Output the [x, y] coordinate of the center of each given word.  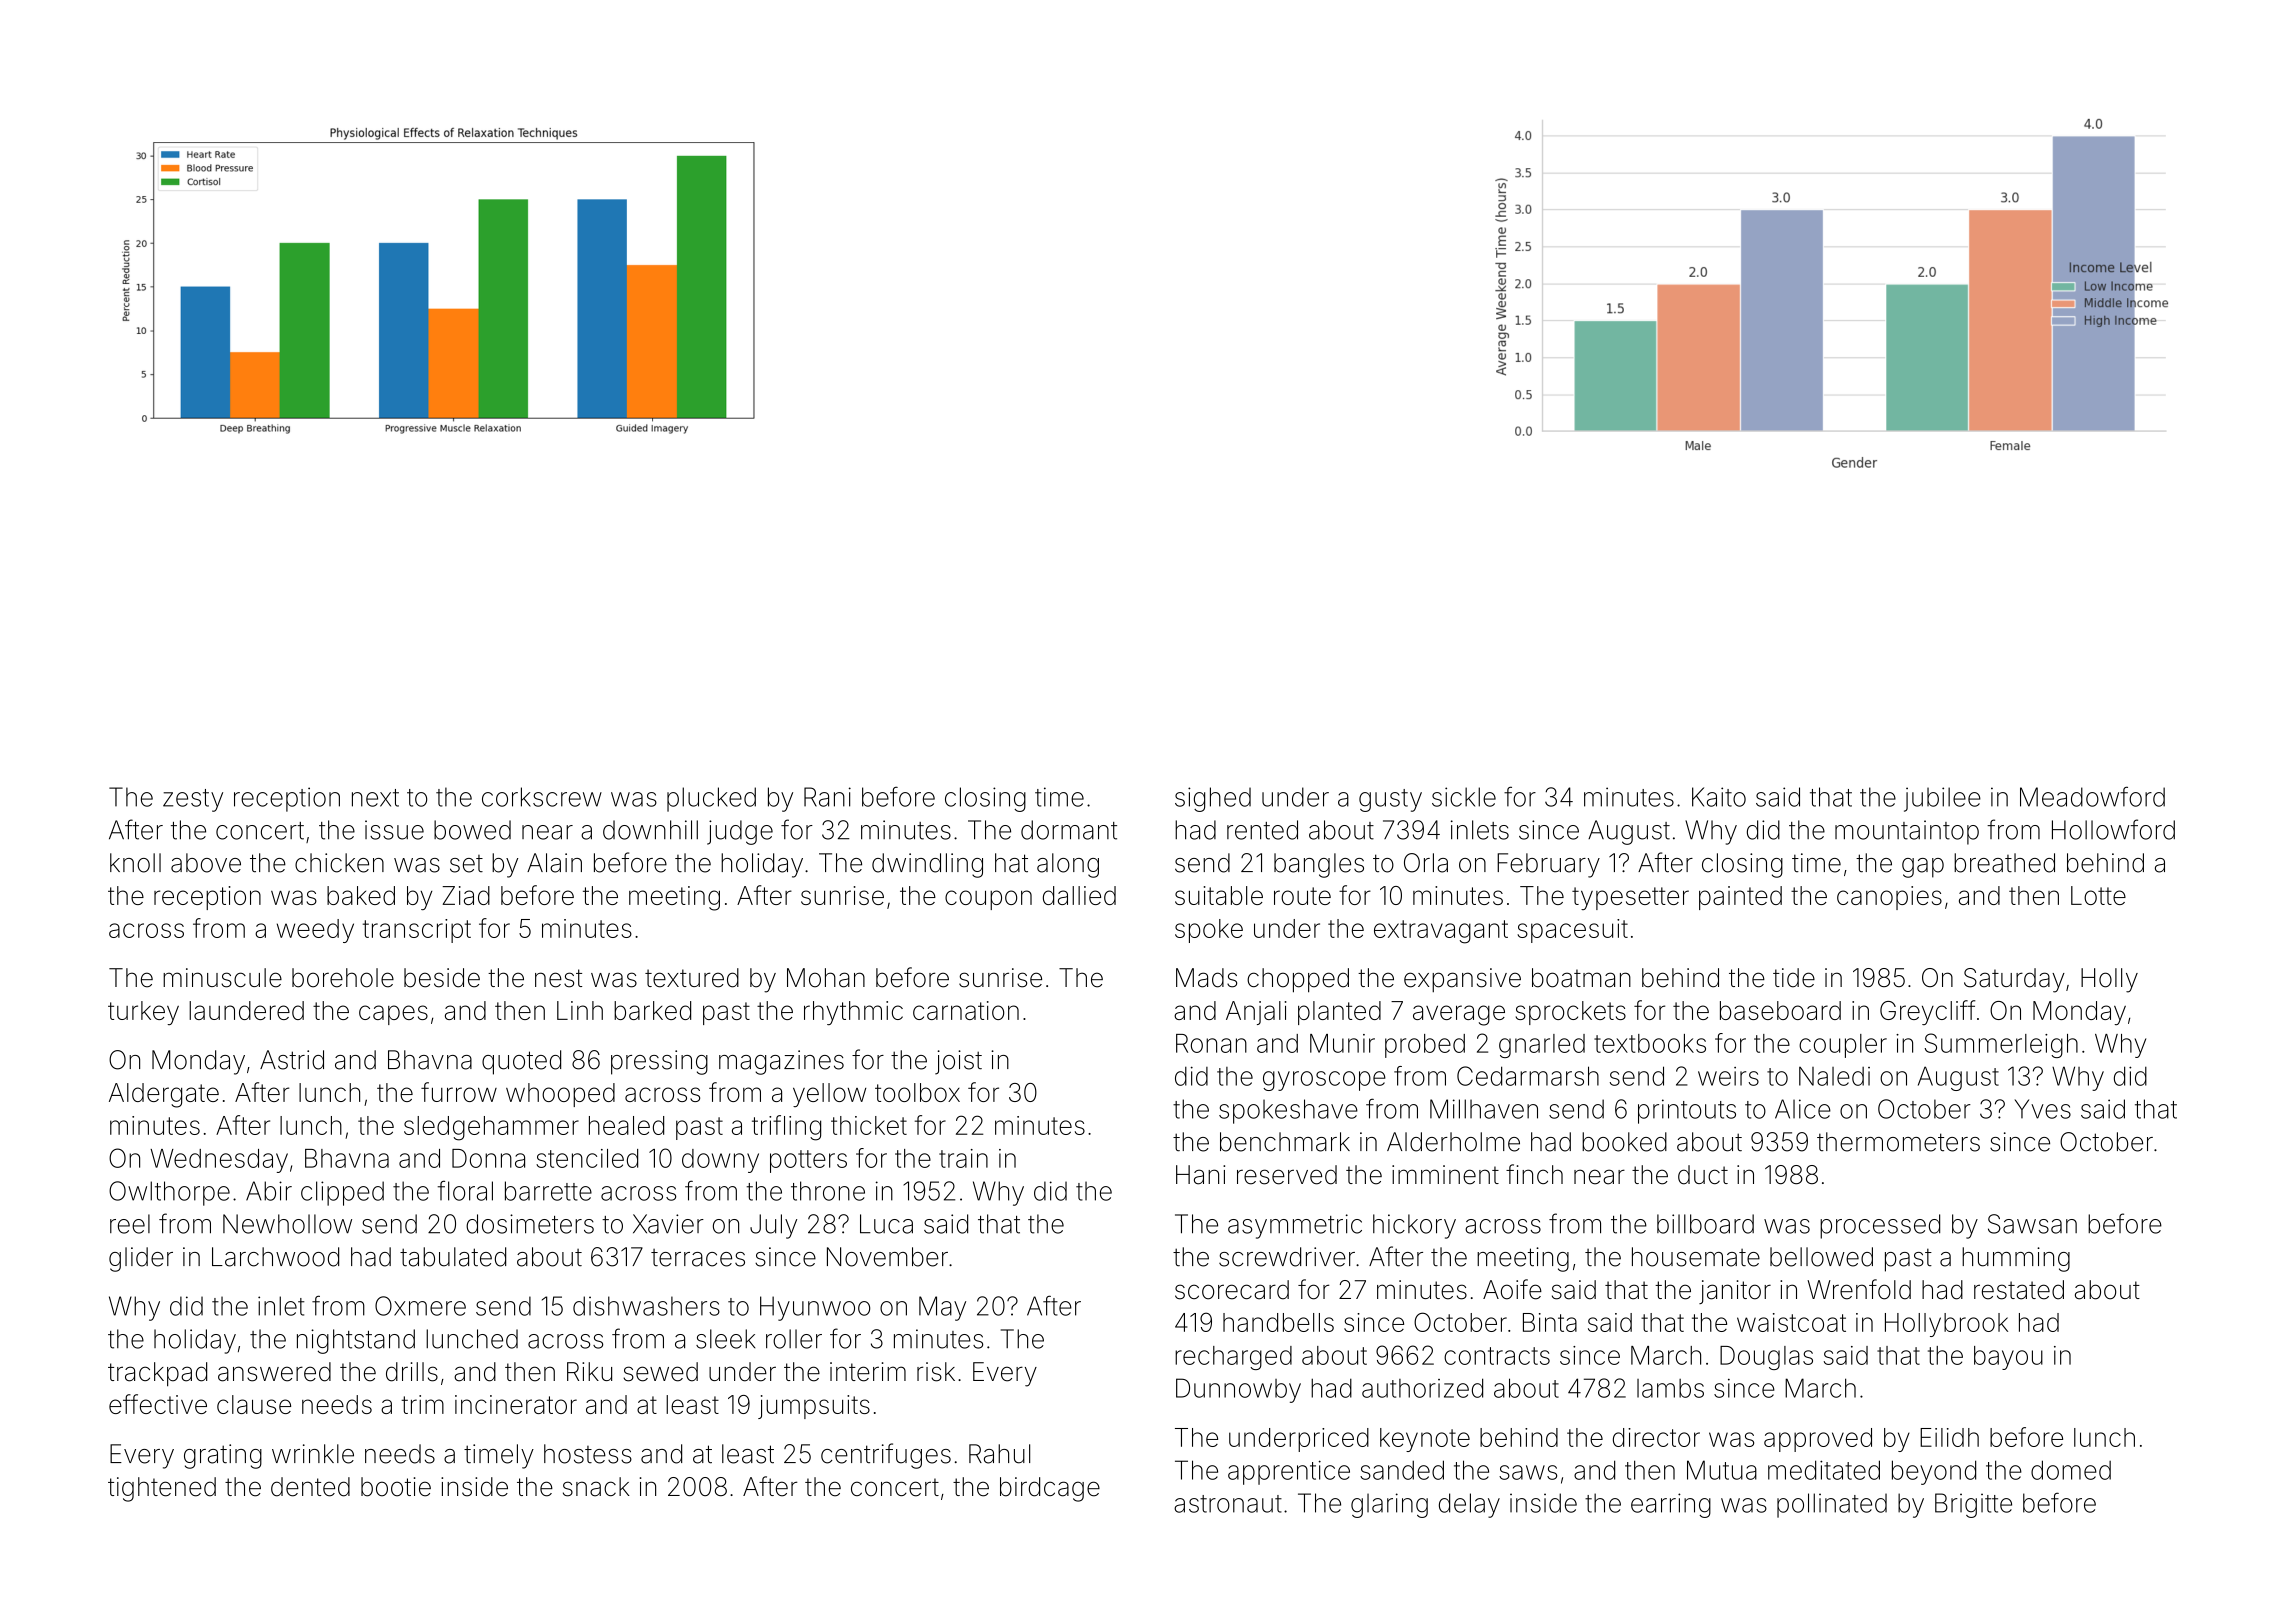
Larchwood [275, 1257]
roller [794, 1339]
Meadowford [2092, 796]
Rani [827, 797]
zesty [193, 800]
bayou [2008, 1358]
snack [596, 1487]
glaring [1389, 1505]
